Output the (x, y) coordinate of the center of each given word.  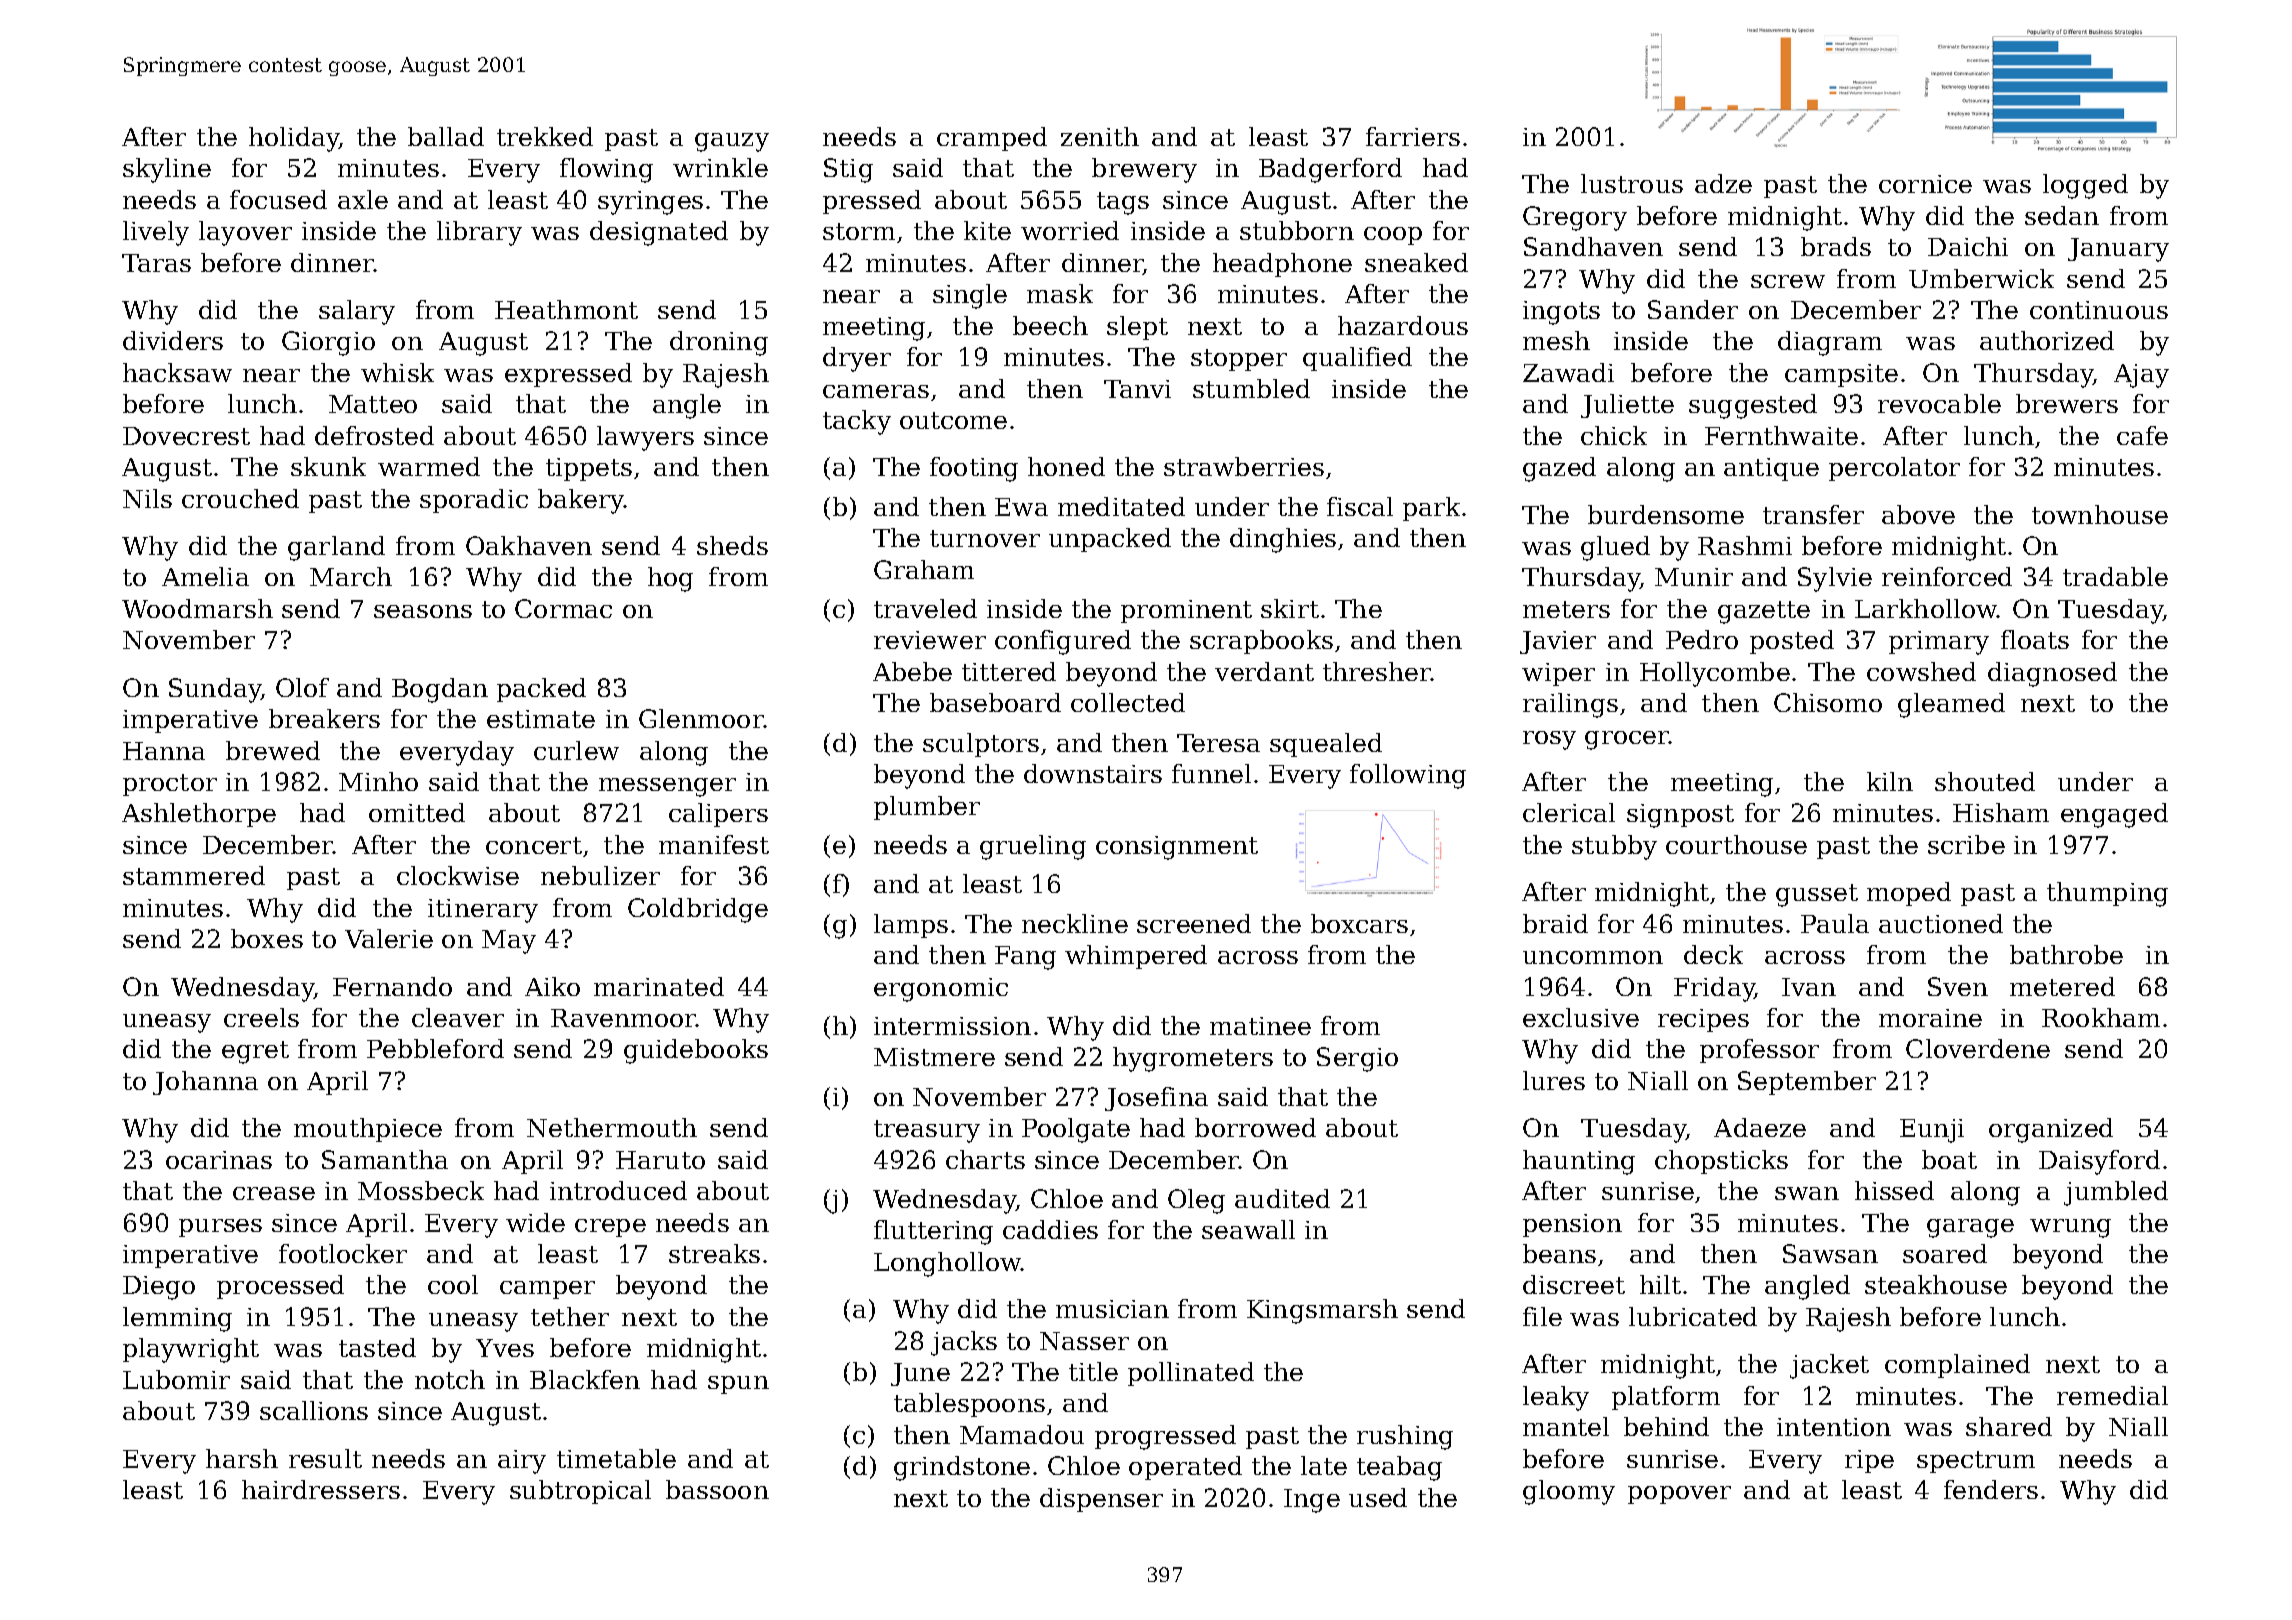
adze (1723, 183)
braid (1555, 923)
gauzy (732, 142)
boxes (267, 938)
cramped (992, 139)
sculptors (981, 745)
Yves (505, 1348)
